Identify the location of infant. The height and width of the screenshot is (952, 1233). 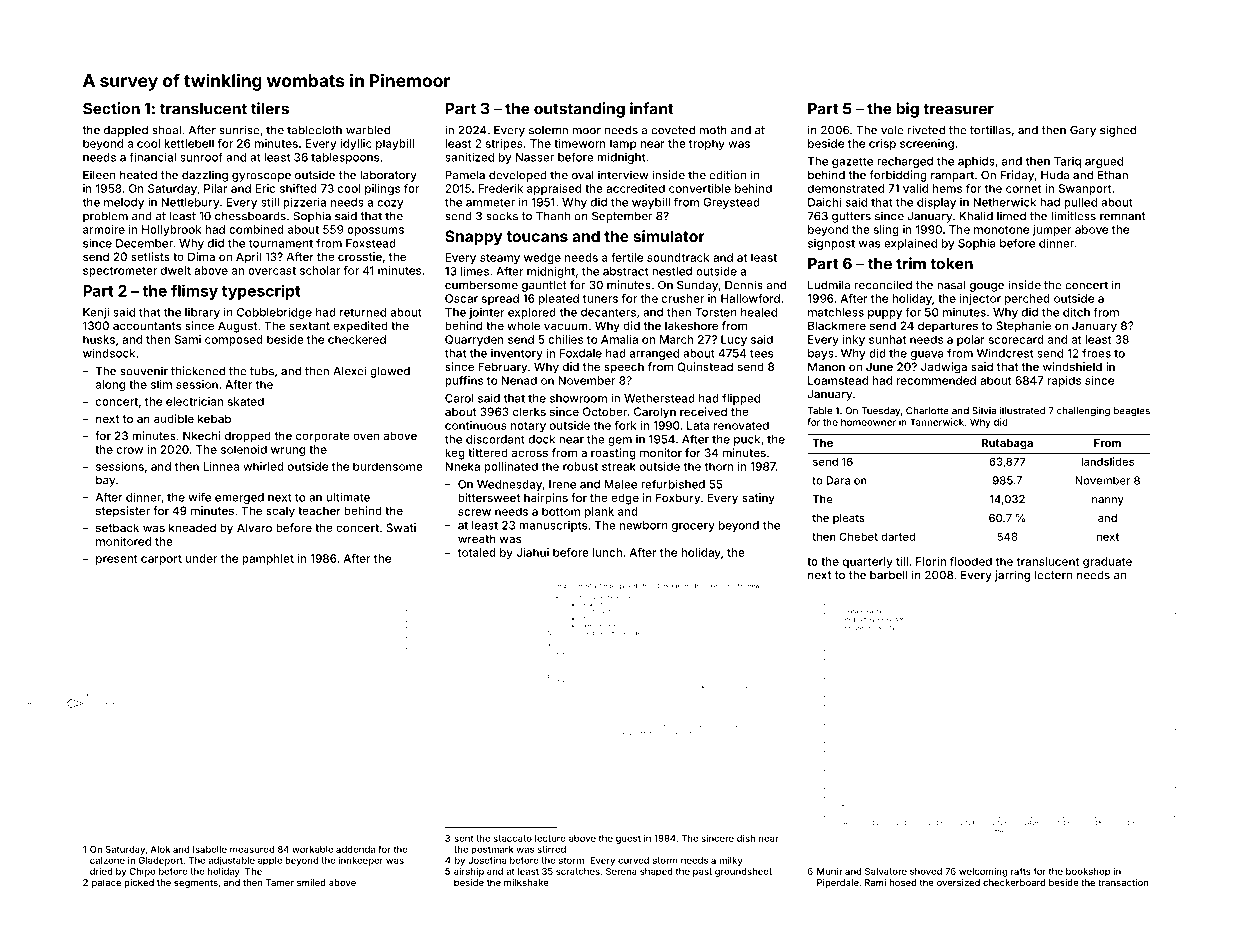
(652, 108).
